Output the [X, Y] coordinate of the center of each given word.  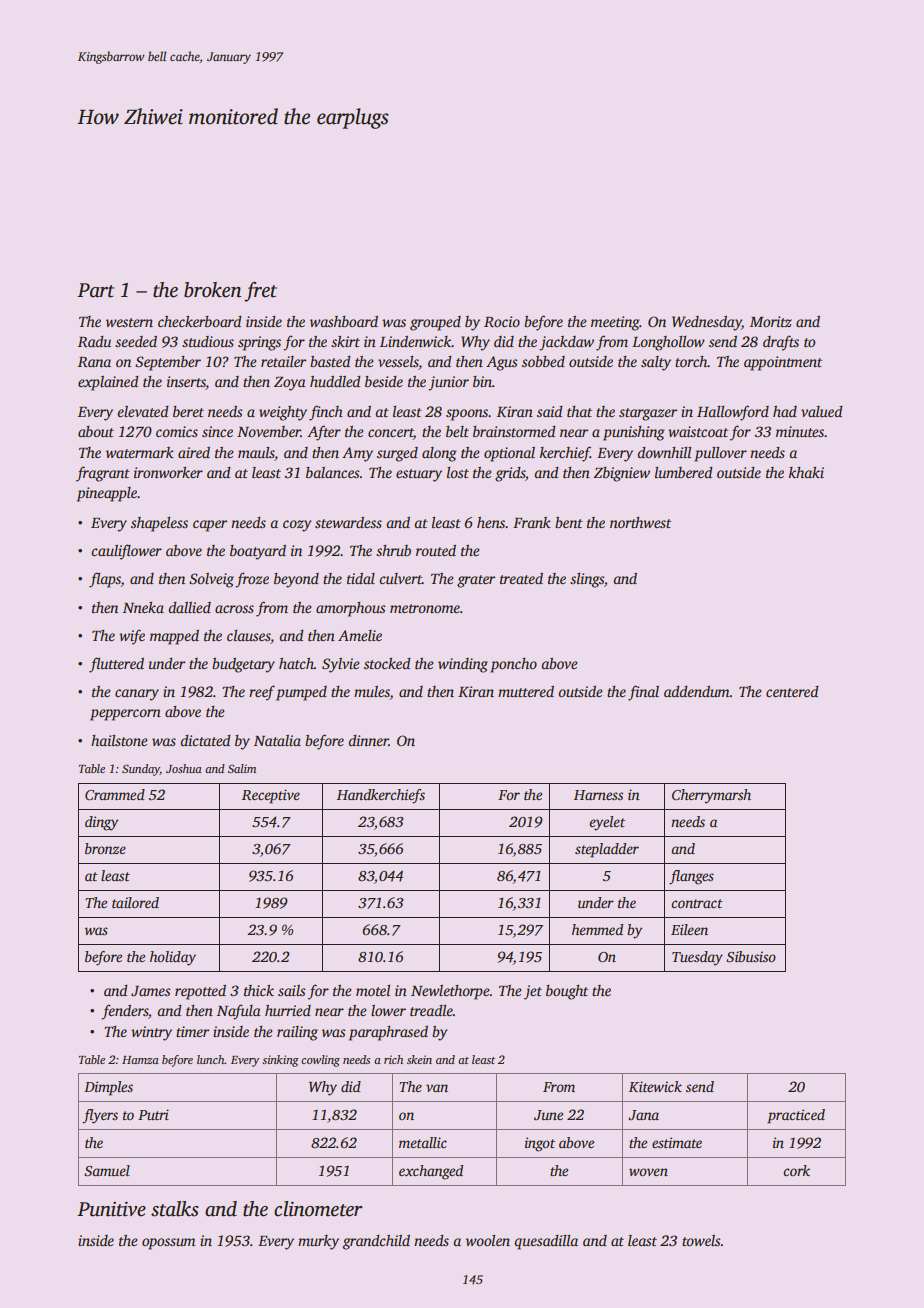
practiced [796, 1116]
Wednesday [707, 323]
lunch [210, 1059]
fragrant [103, 474]
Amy [357, 454]
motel [373, 990]
